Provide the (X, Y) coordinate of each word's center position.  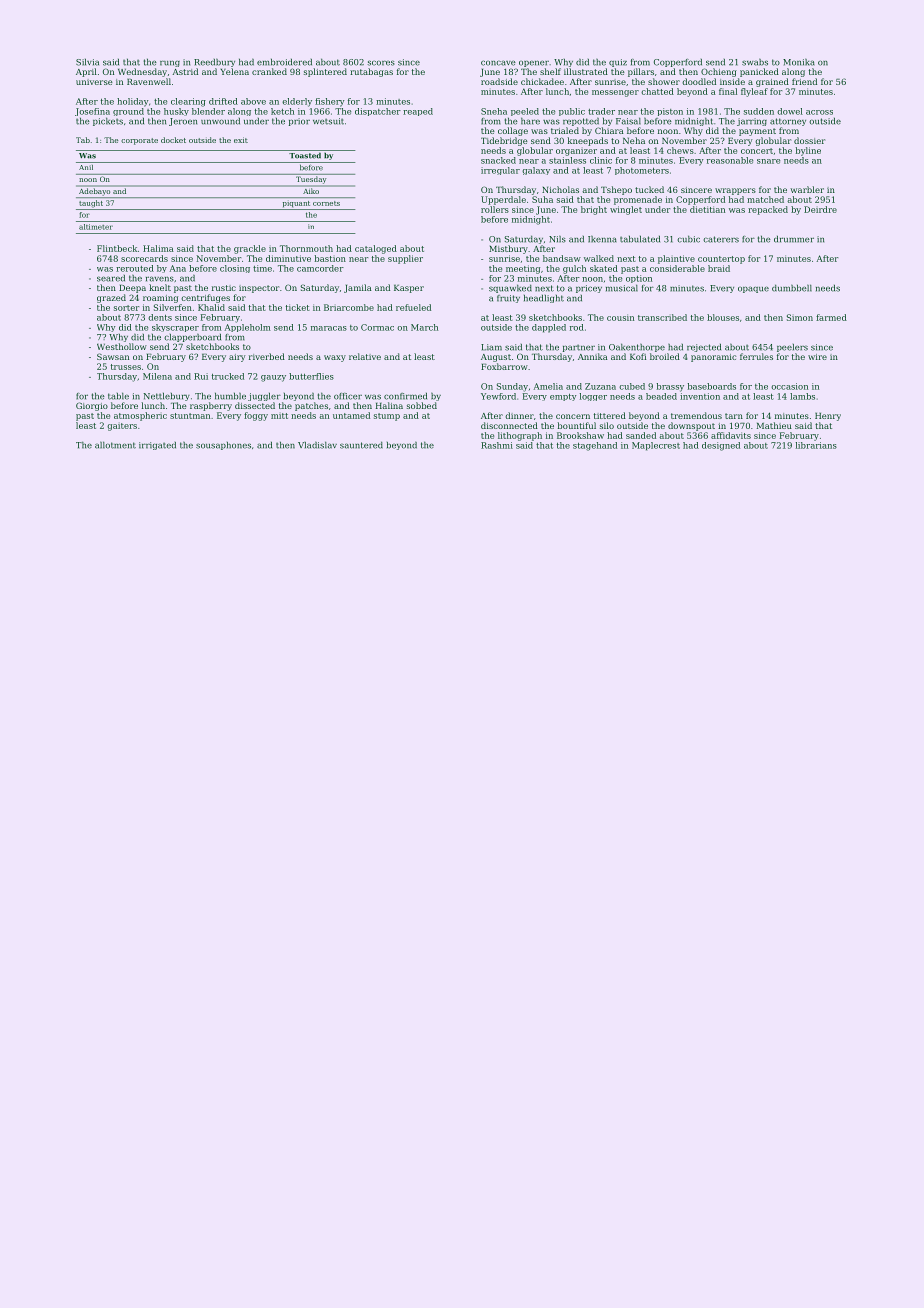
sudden (759, 111)
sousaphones (223, 446)
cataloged (376, 249)
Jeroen (183, 122)
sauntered (361, 445)
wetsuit (328, 121)
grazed (111, 298)
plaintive (676, 259)
